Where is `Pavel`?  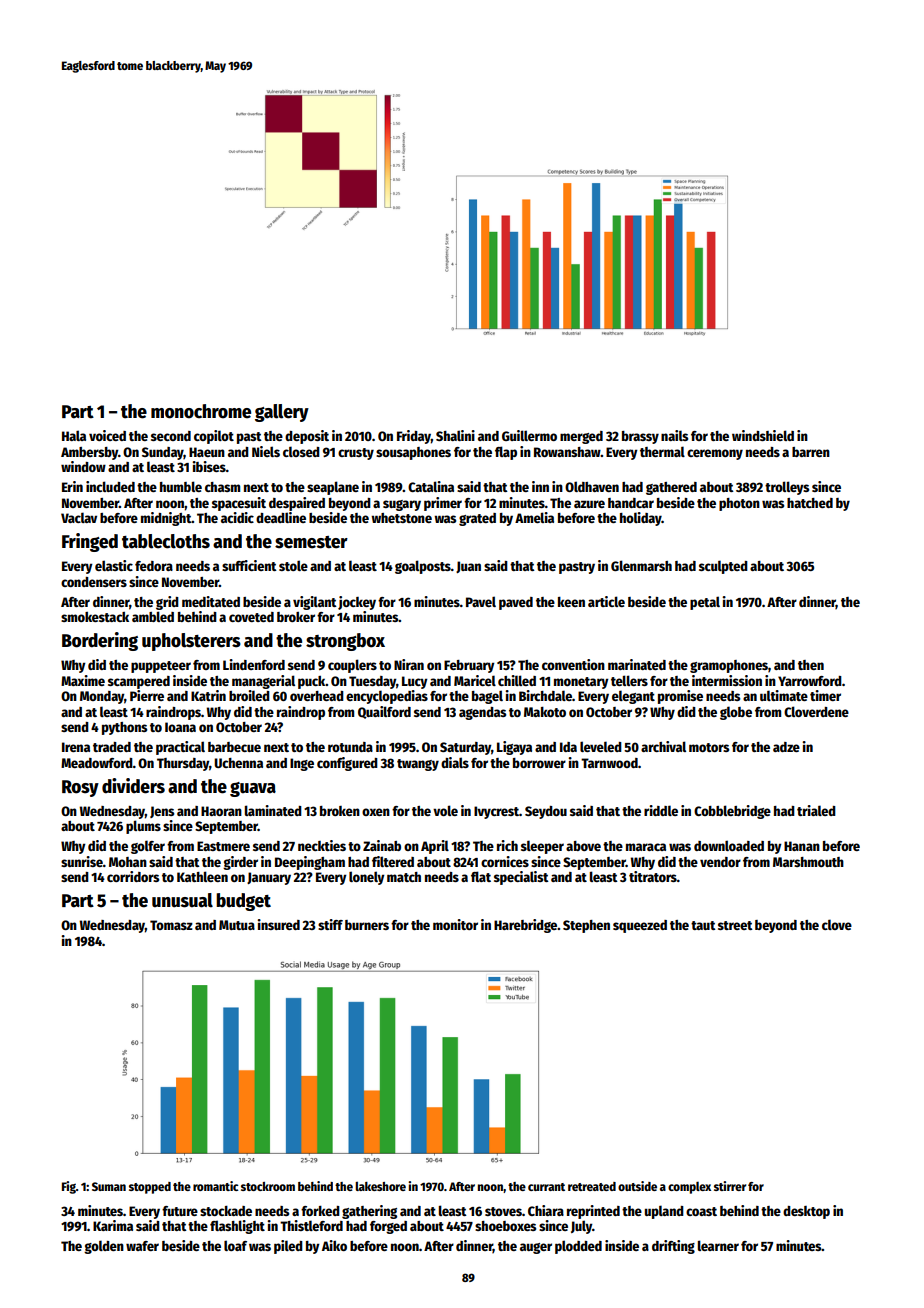 Pavel is located at coordinates (481, 601).
